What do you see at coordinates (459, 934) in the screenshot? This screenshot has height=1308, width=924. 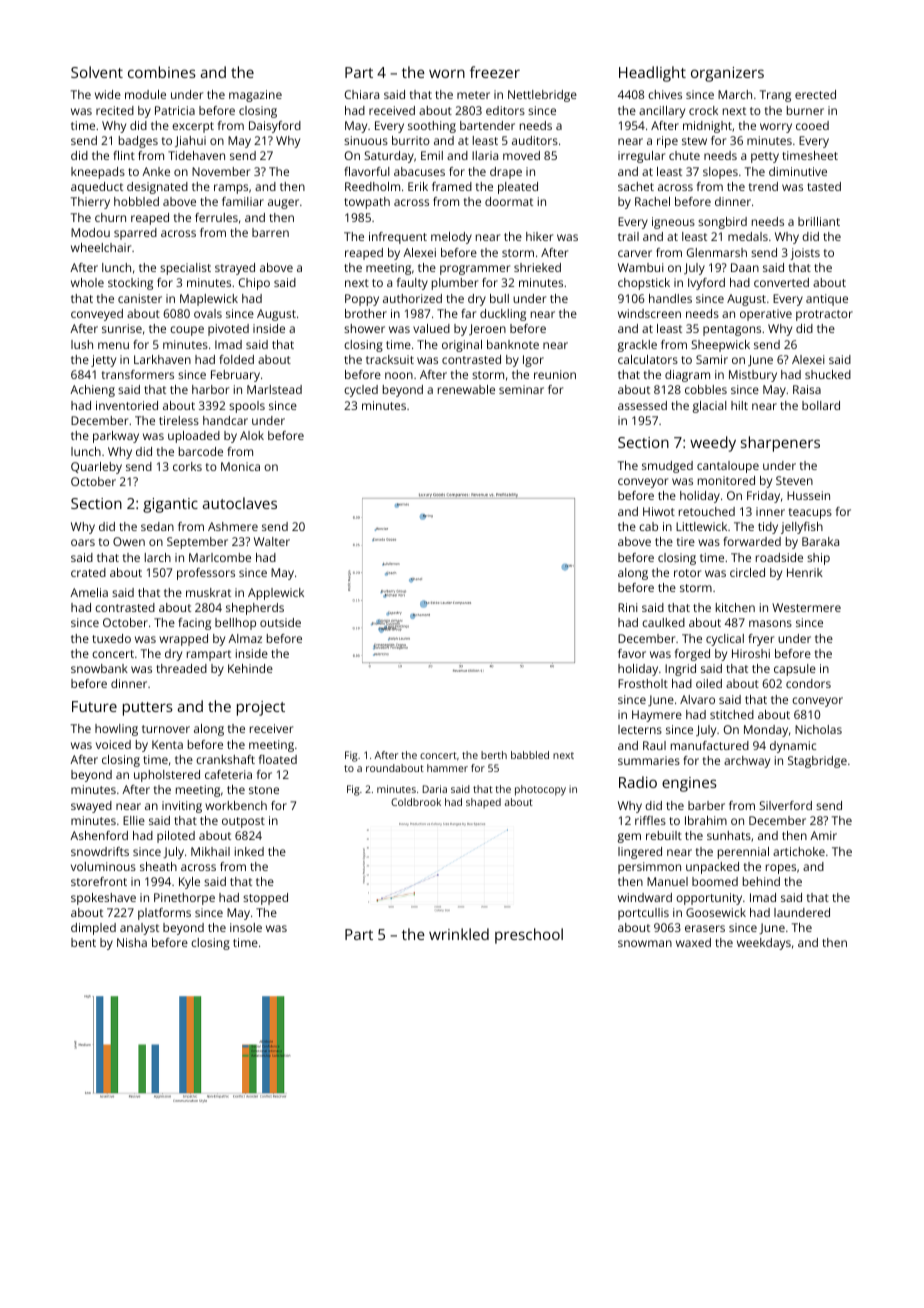 I see `wrinkled` at bounding box center [459, 934].
